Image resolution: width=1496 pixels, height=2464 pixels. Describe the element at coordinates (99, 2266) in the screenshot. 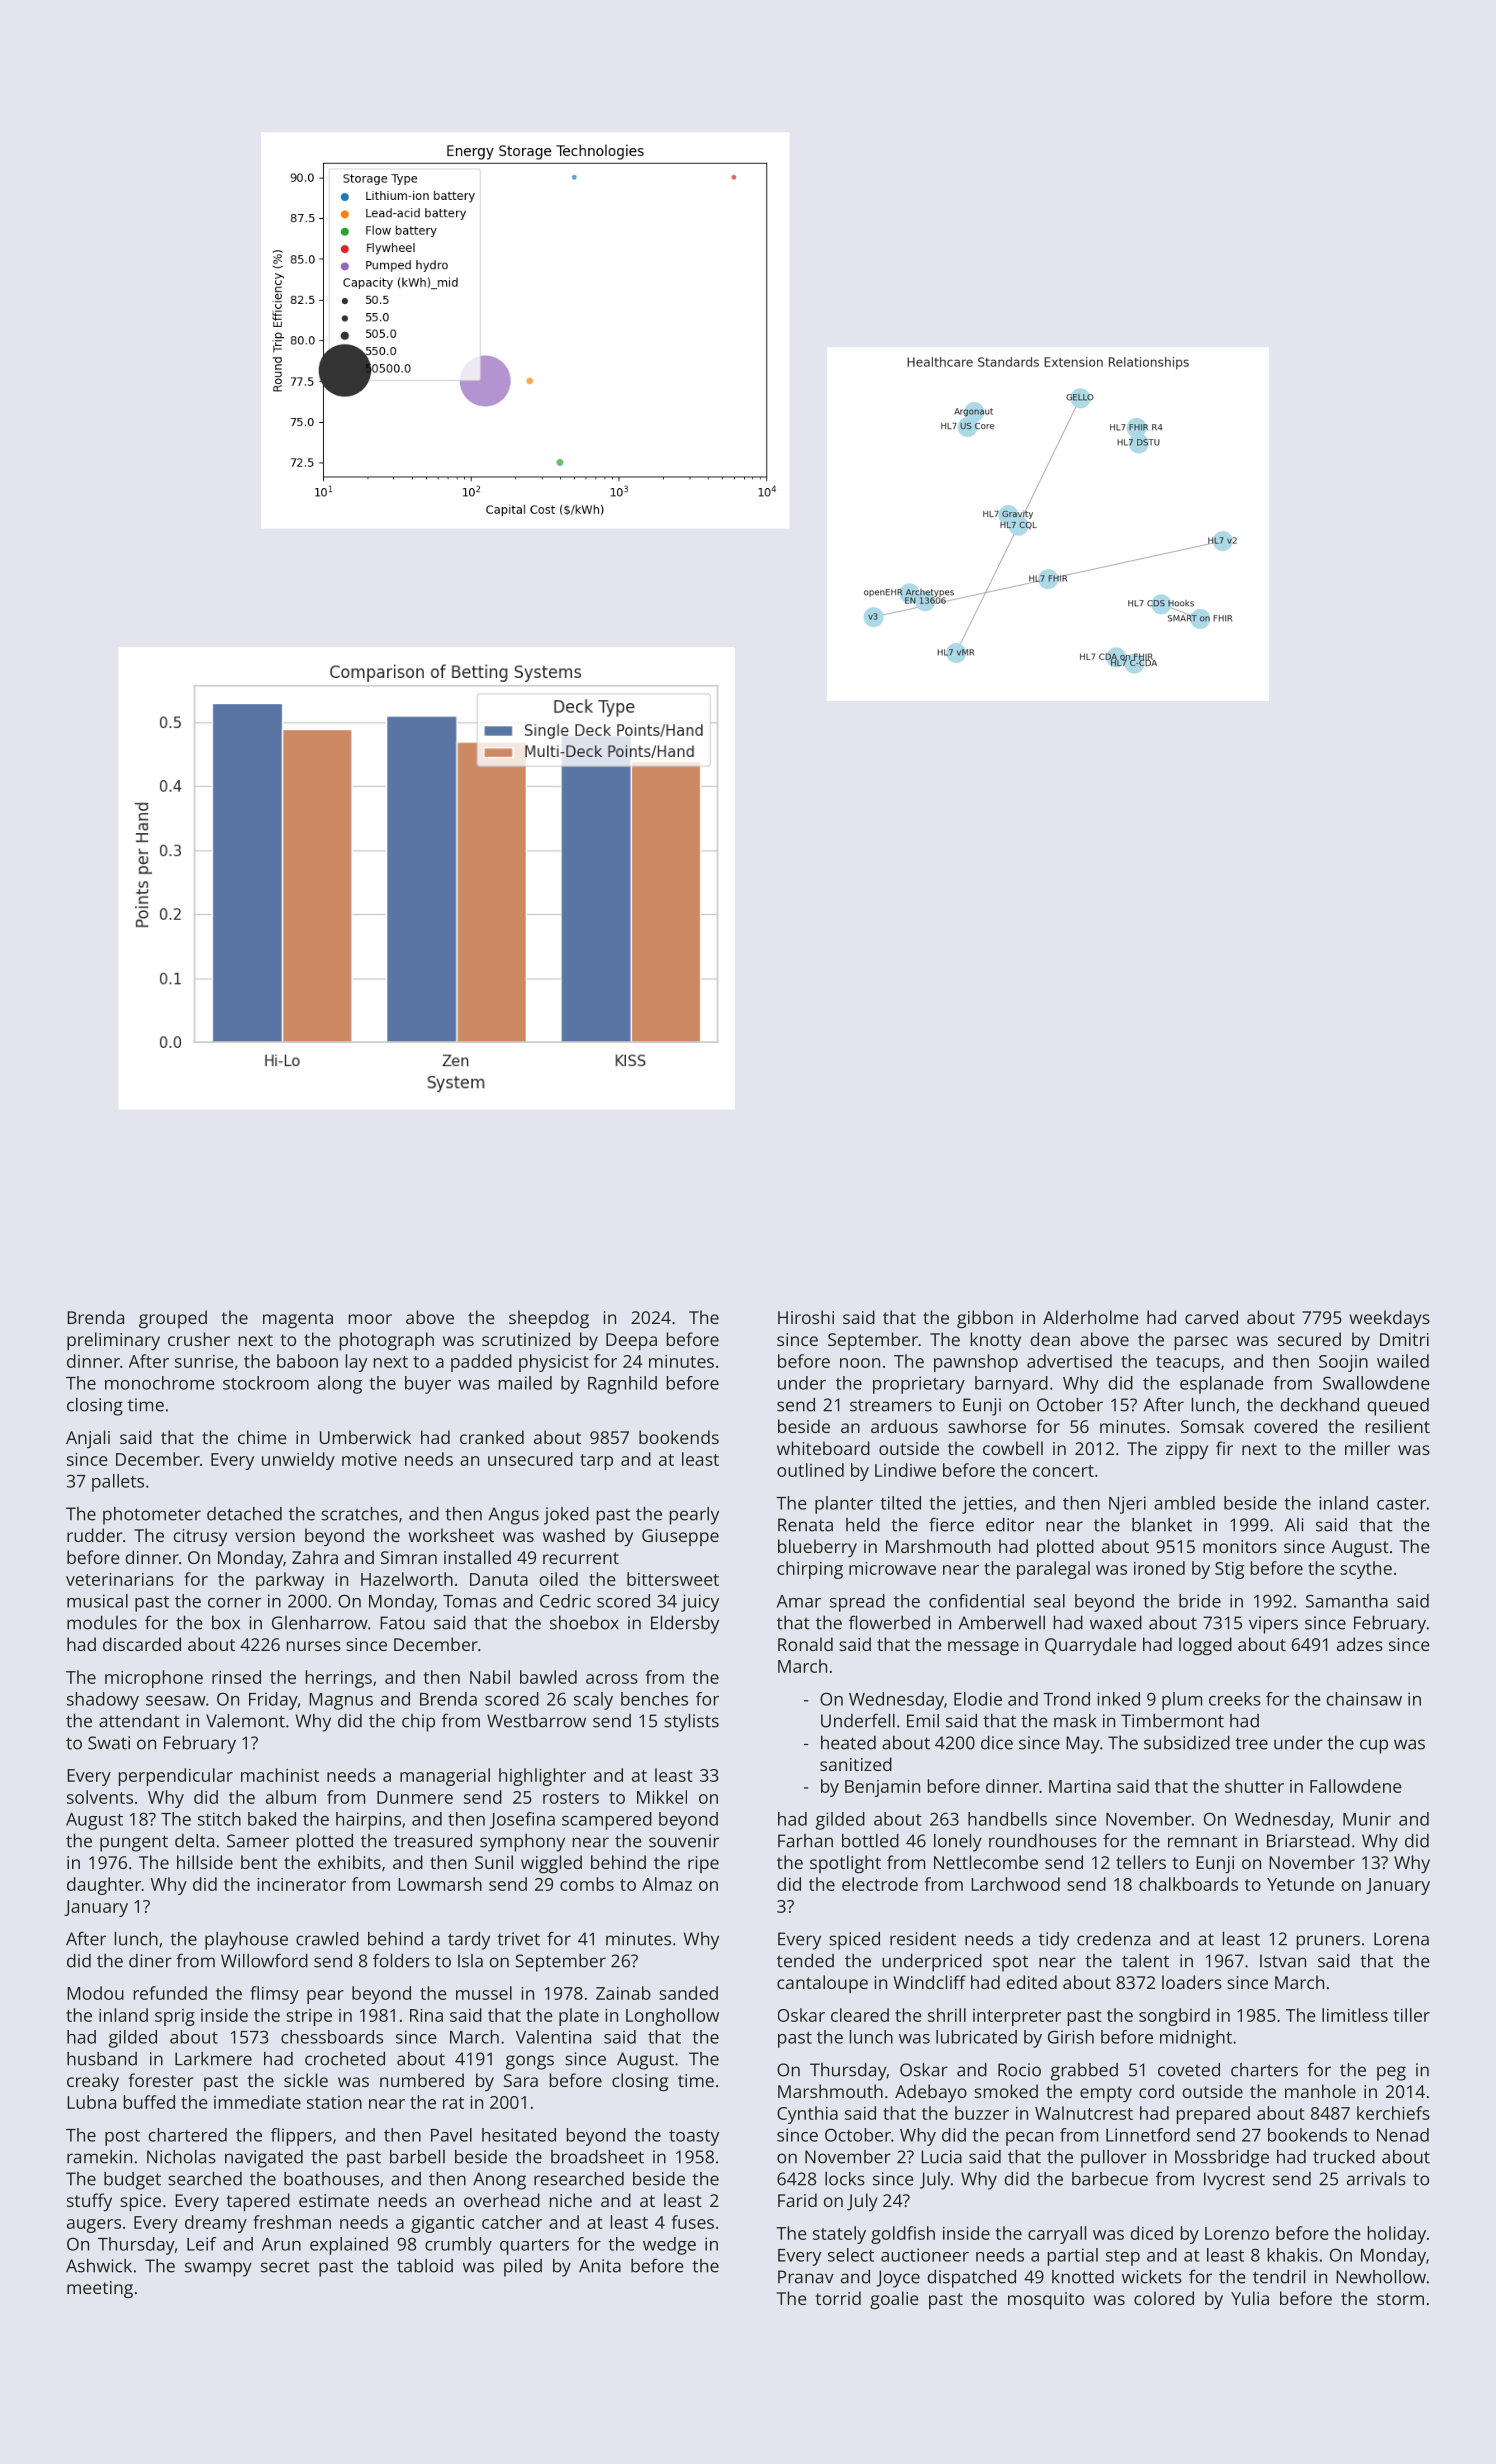

I see `Ashwick` at that location.
